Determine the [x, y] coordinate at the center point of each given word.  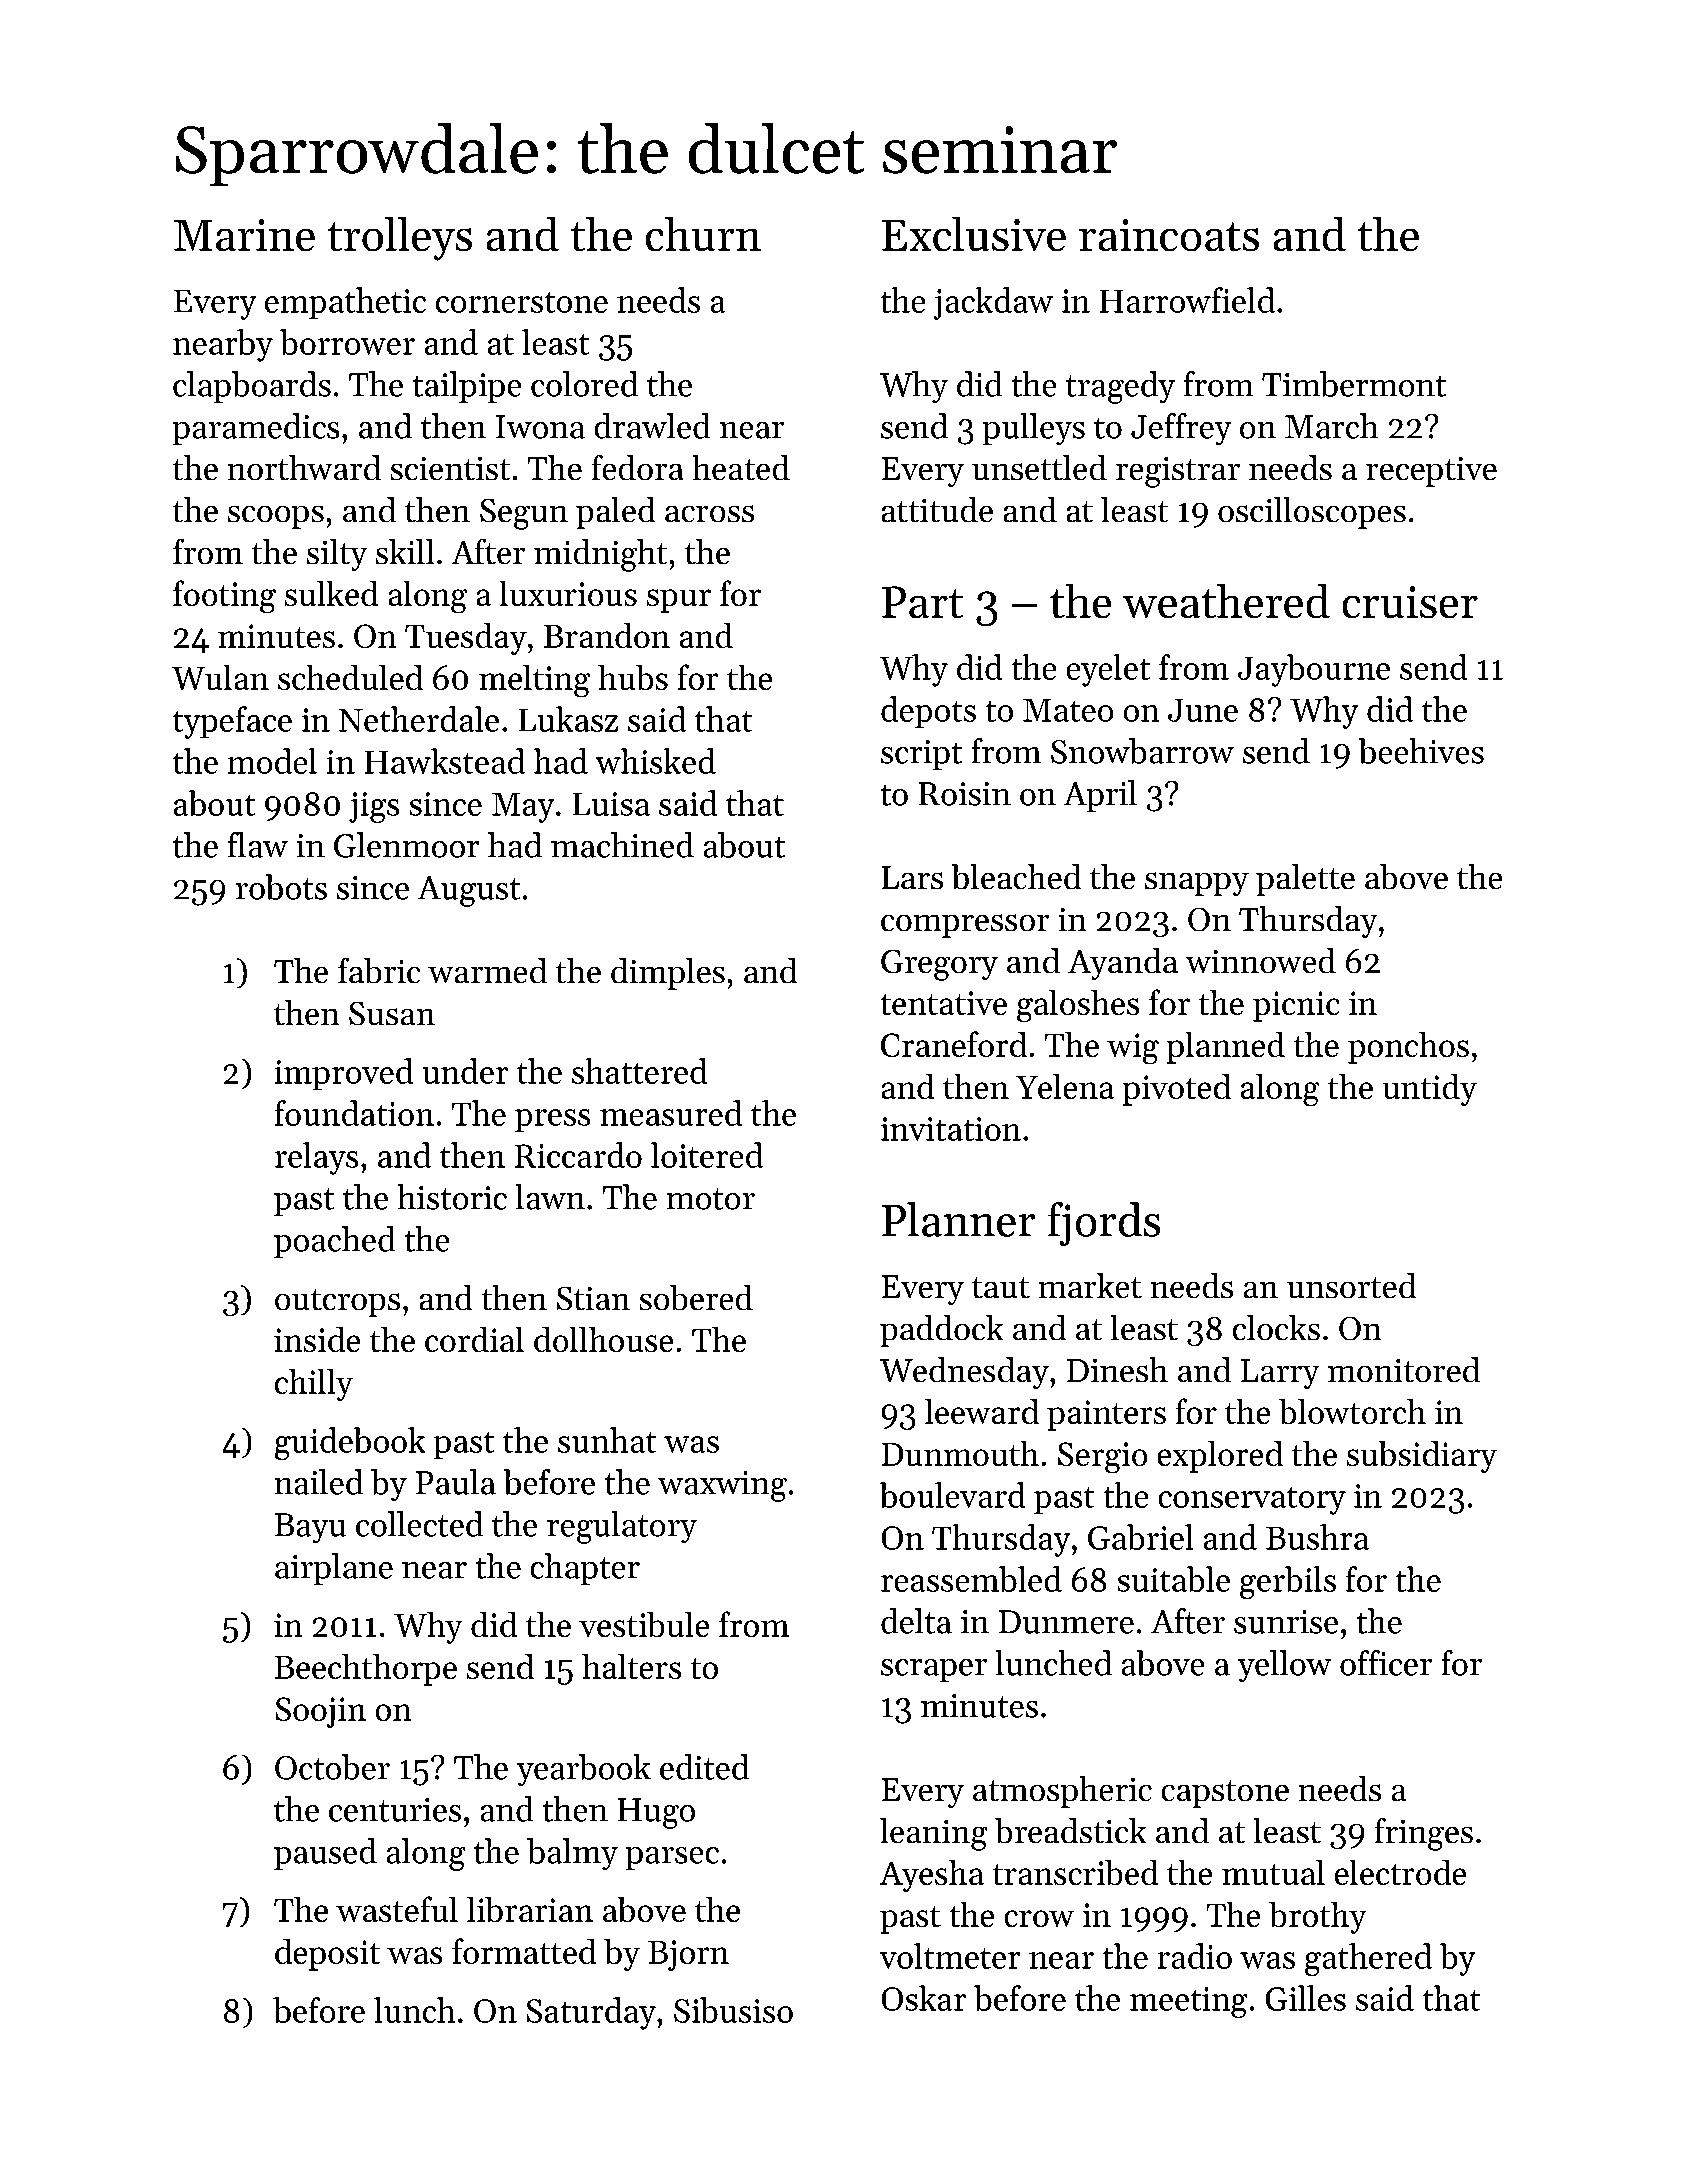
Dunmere [1066, 1622]
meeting [1188, 2002]
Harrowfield [1187, 300]
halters [631, 1666]
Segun [524, 514]
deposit [327, 1955]
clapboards [252, 387]
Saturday [591, 2013]
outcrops [337, 1303]
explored [1220, 1457]
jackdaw [993, 303]
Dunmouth [960, 1453]
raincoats [1169, 235]
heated [741, 467]
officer [1386, 1663]
